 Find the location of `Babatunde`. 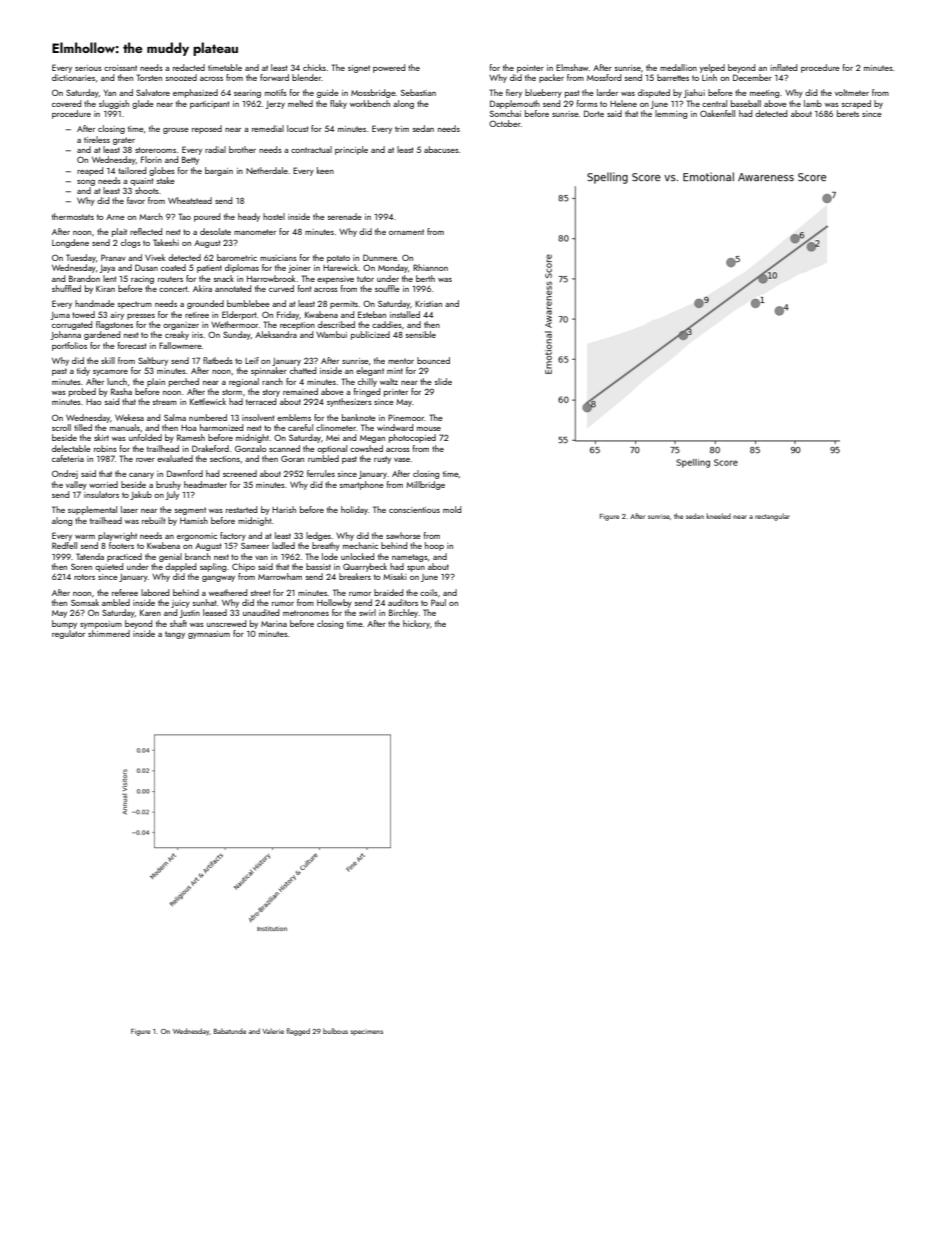

Babatunde is located at coordinates (230, 1031).
